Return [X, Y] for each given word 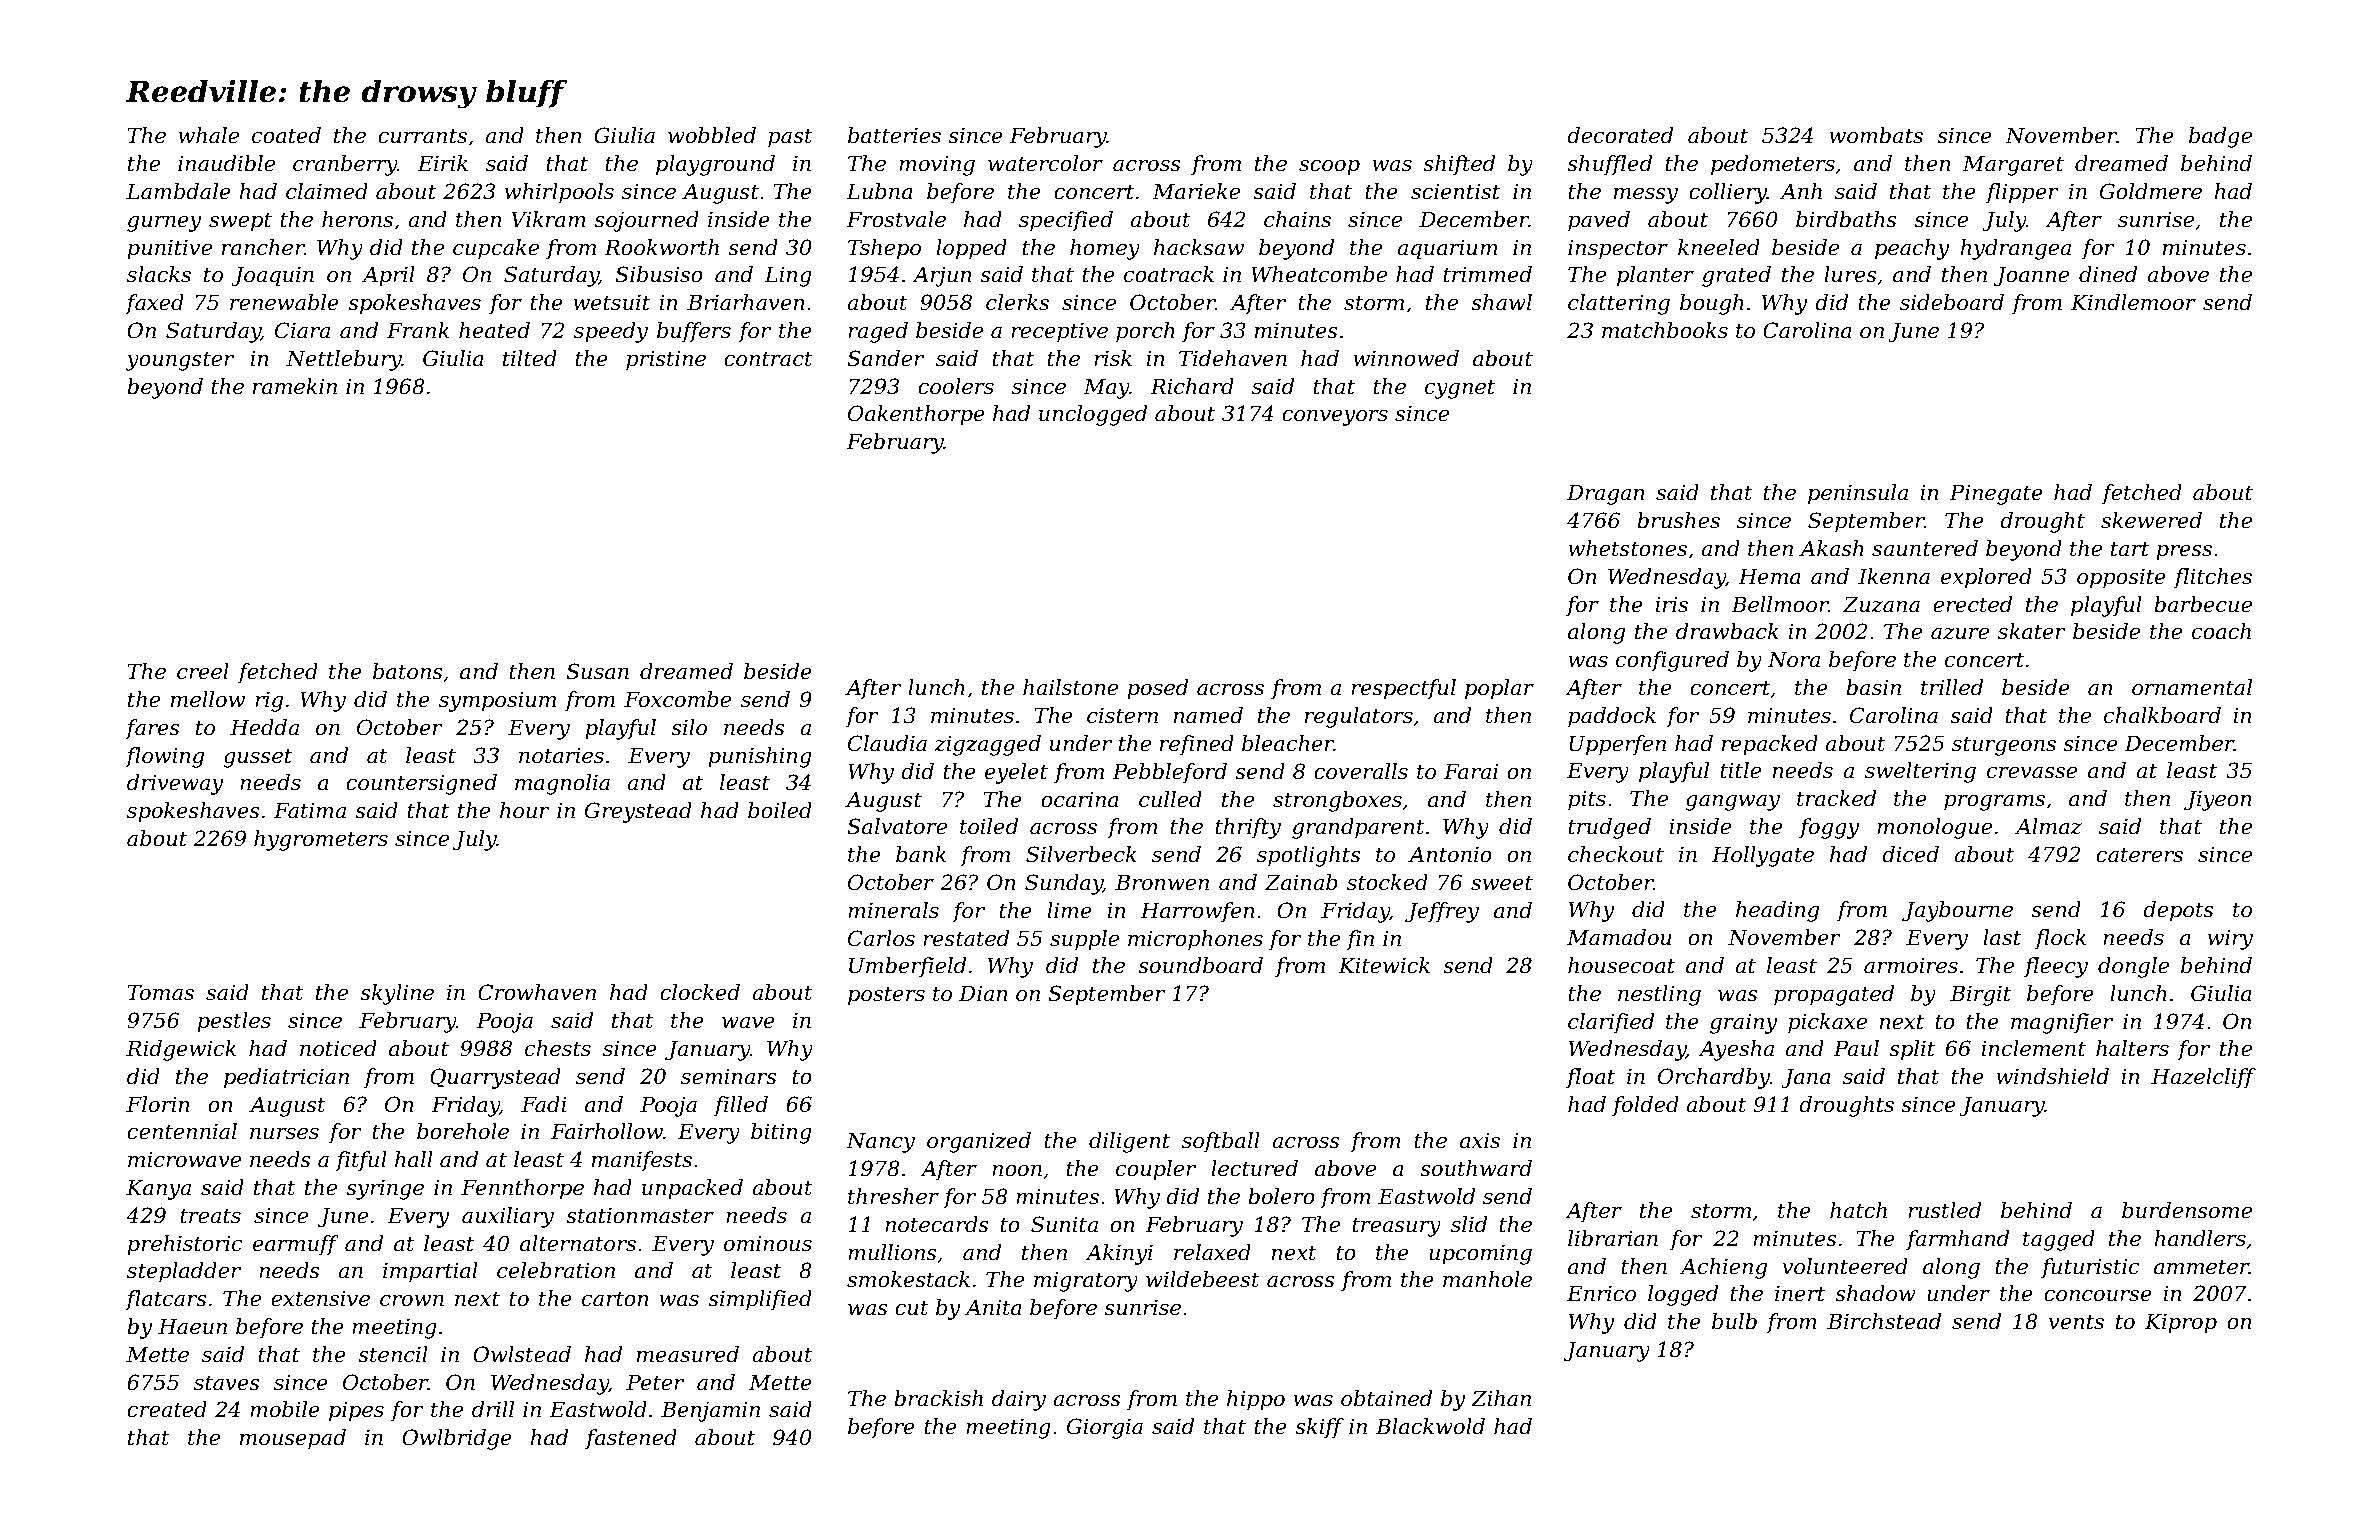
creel [203, 671]
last [2002, 937]
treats [210, 1216]
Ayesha [1736, 1050]
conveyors [1335, 418]
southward [1476, 1168]
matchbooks [1665, 330]
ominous [768, 1244]
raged [878, 332]
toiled [989, 826]
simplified [760, 1300]
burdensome [2187, 1210]
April [388, 276]
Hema [1769, 576]
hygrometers [321, 840]
